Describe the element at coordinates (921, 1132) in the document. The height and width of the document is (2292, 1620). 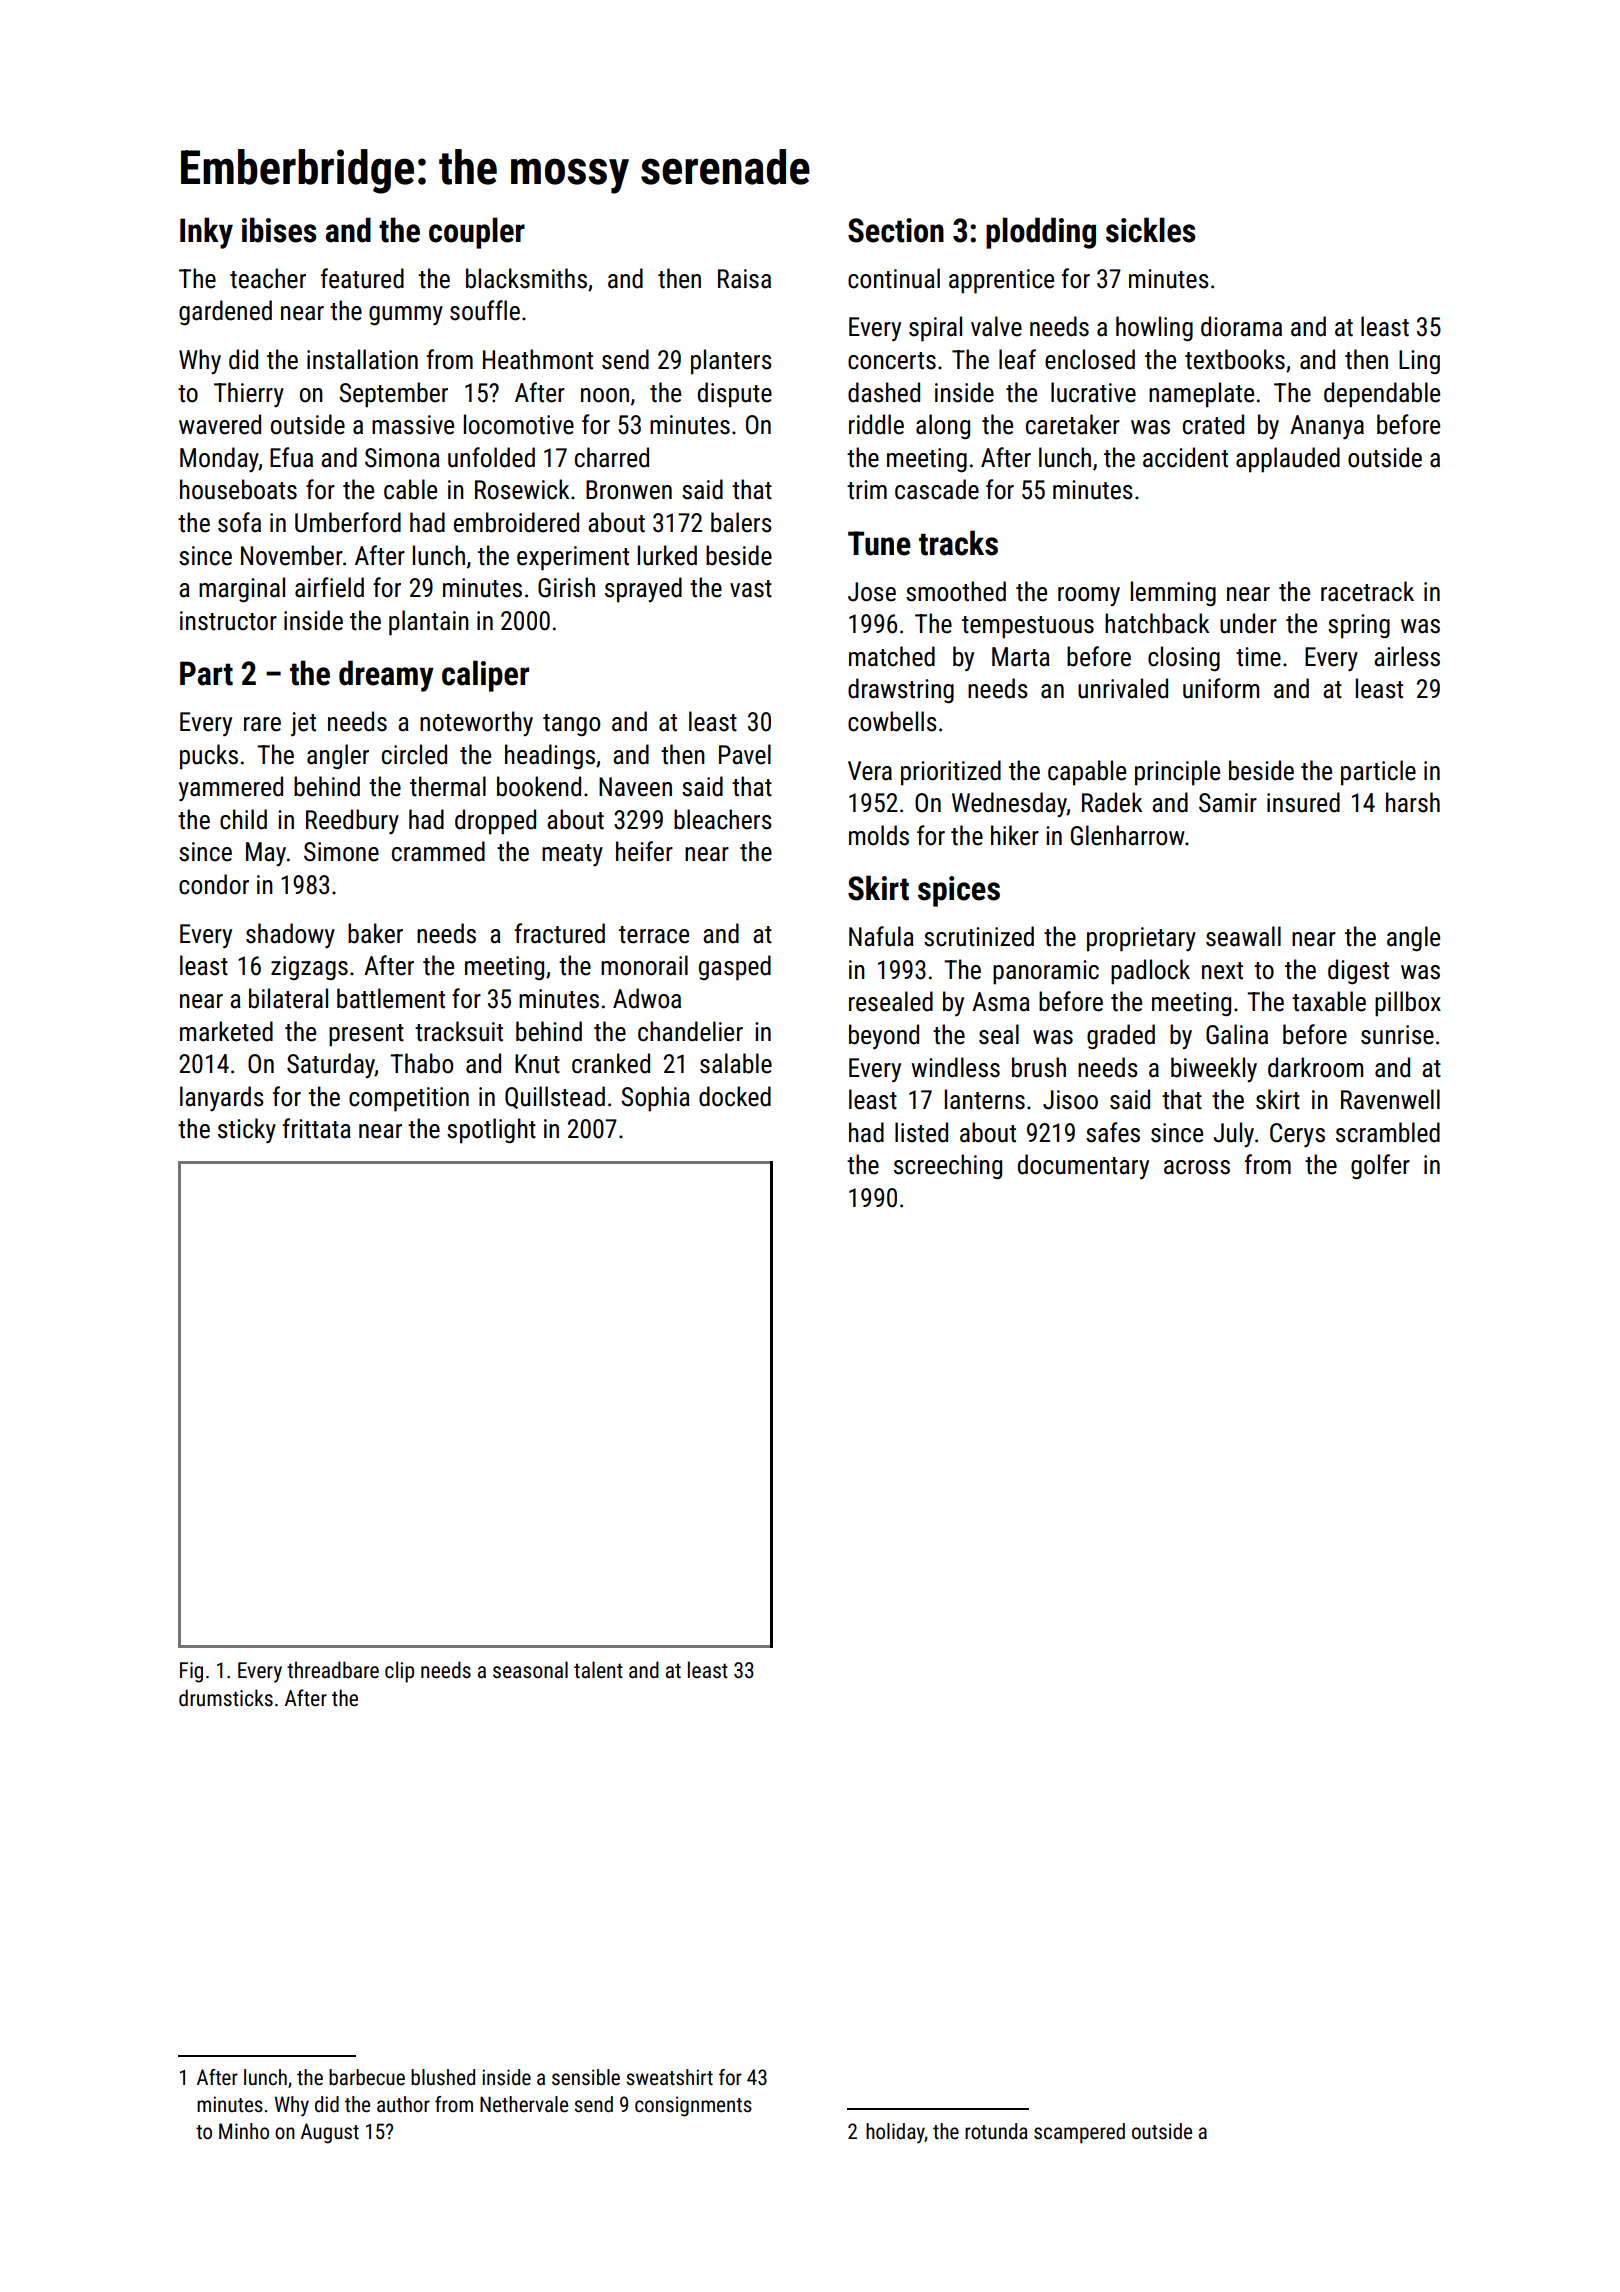
I see `listed` at that location.
